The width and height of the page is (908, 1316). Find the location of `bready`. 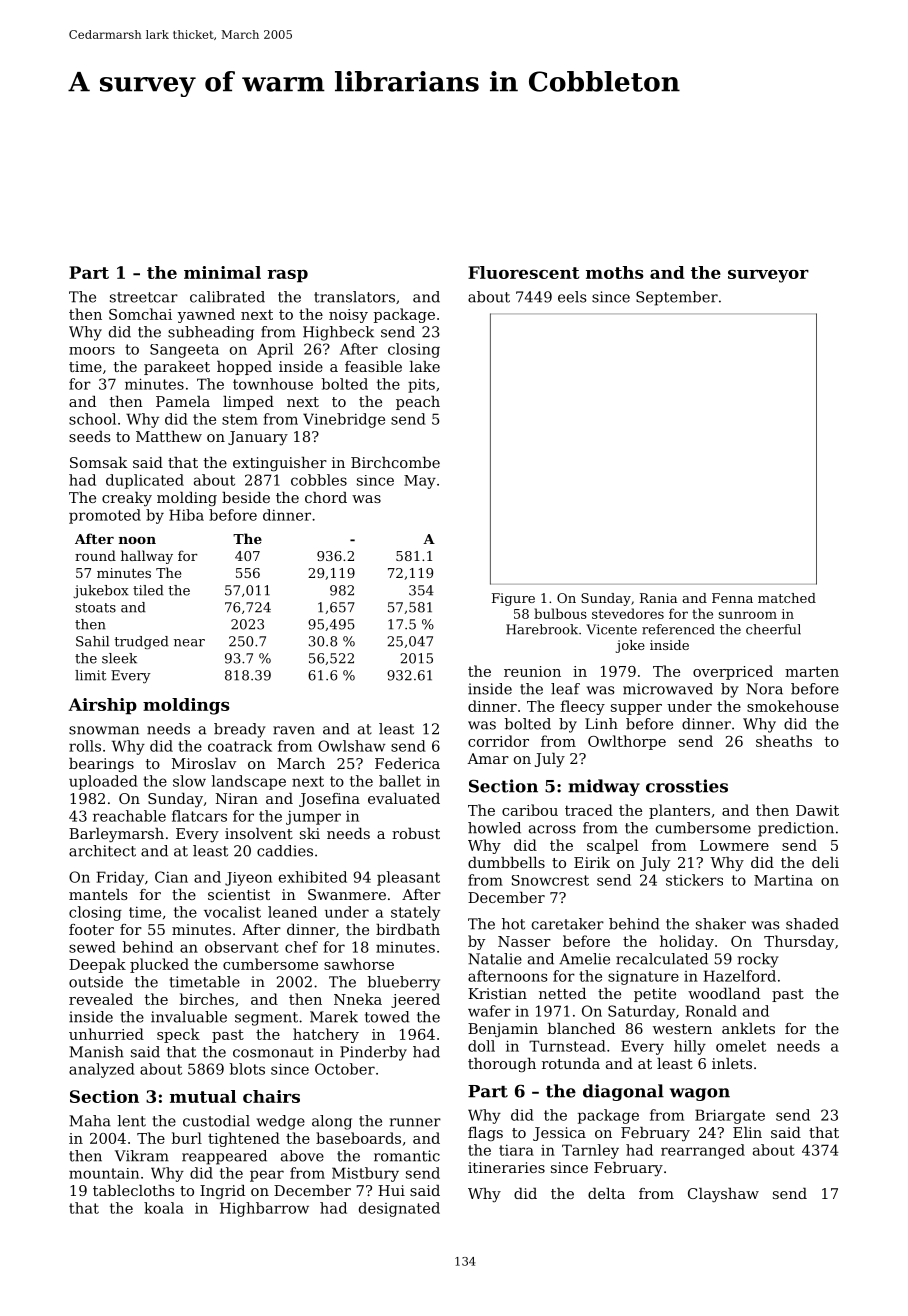

bready is located at coordinates (239, 730).
